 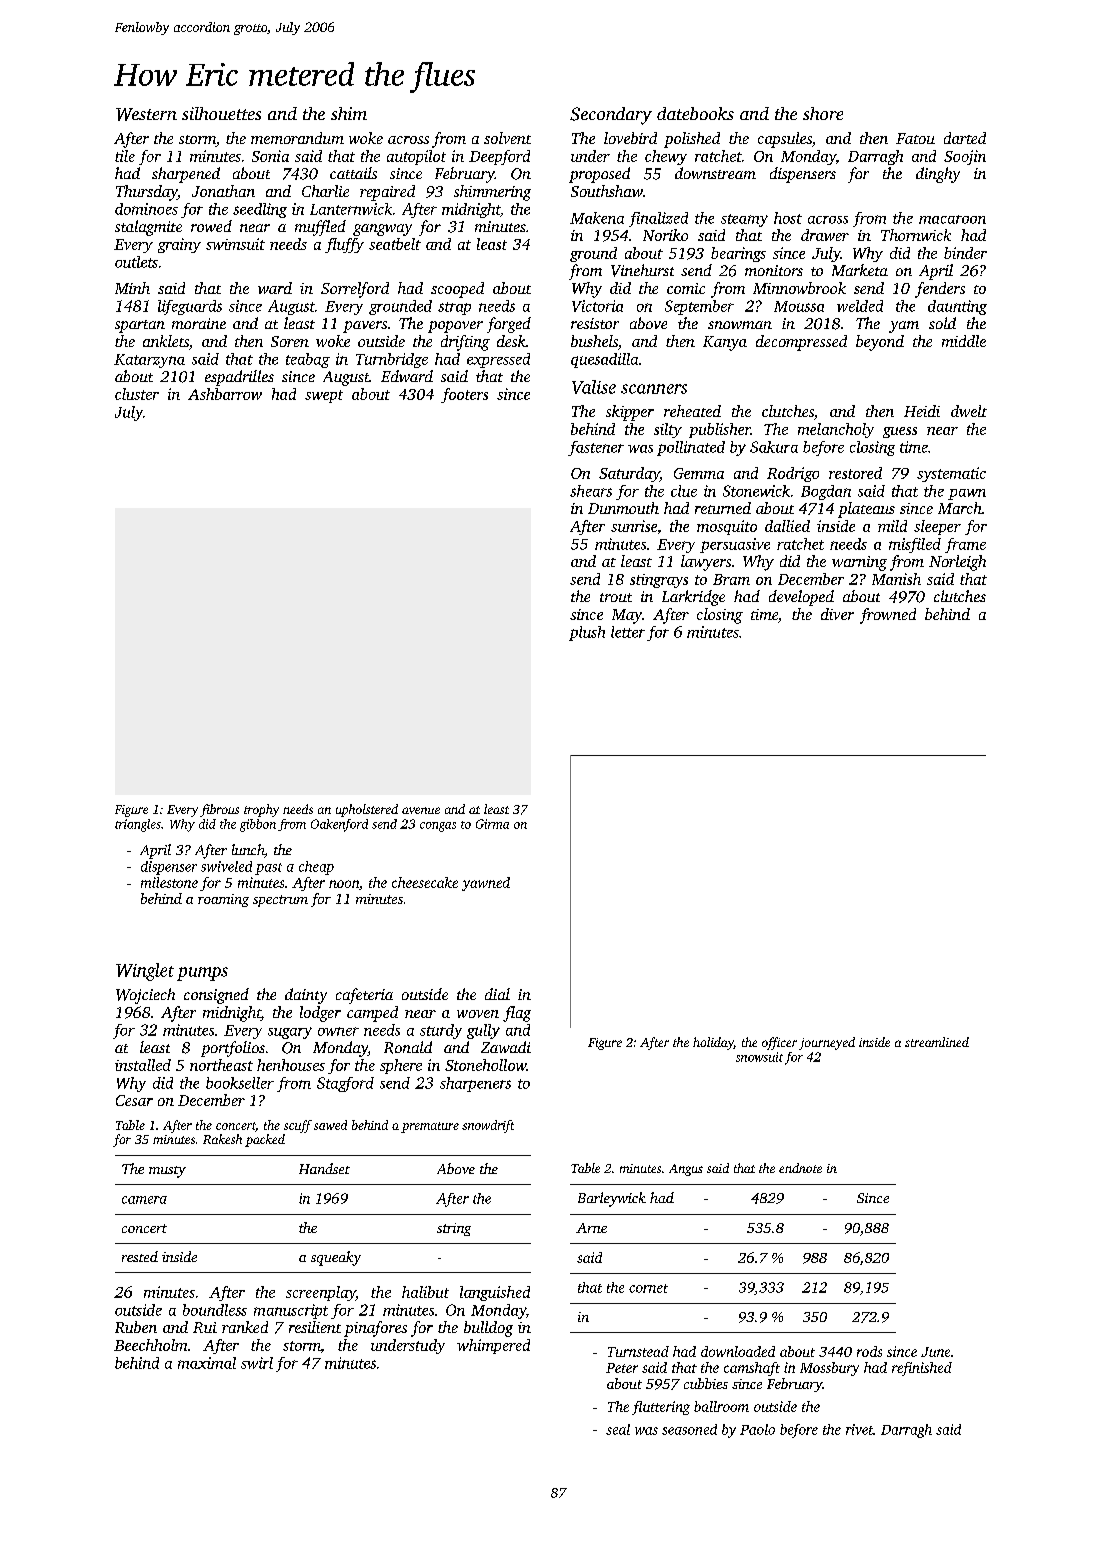 What do you see at coordinates (699, 473) in the screenshot?
I see `Gemma` at bounding box center [699, 473].
